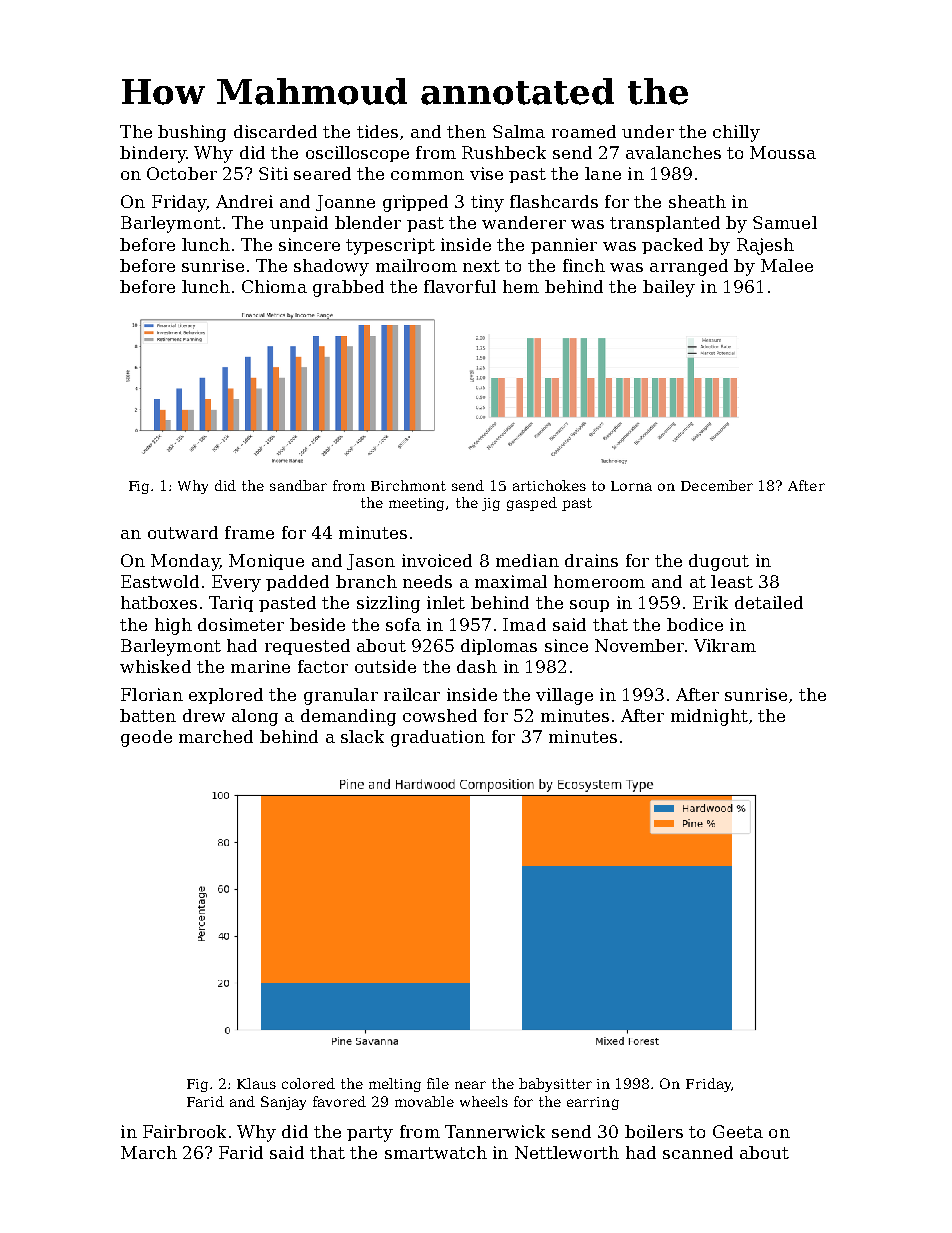  Describe the element at coordinates (377, 131) in the screenshot. I see `tides` at that location.
